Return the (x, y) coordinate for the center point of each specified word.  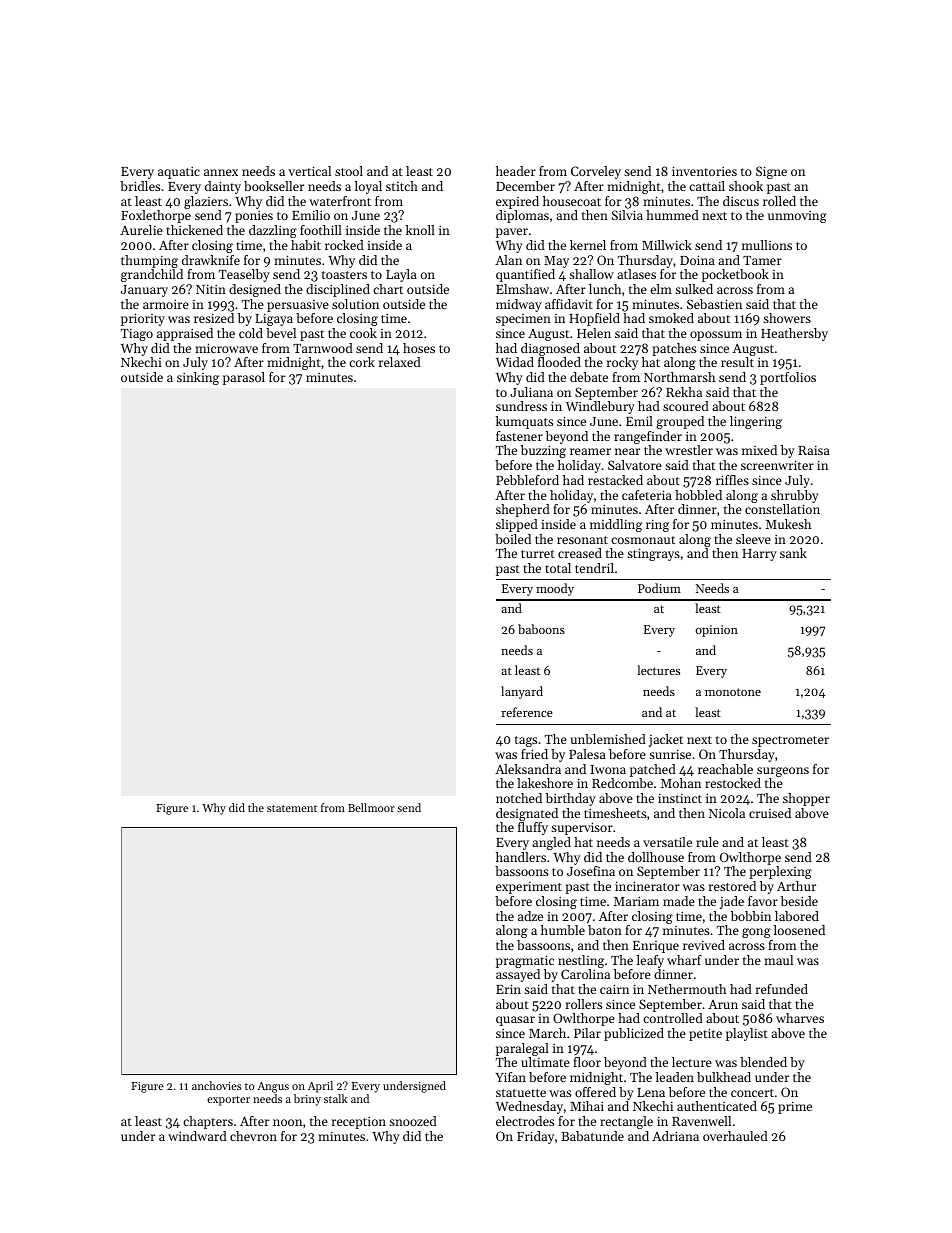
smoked (671, 318)
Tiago (137, 335)
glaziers (206, 202)
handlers (521, 857)
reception (359, 1123)
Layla (401, 275)
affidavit (569, 304)
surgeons (783, 772)
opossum (716, 336)
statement (292, 808)
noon (287, 1122)
